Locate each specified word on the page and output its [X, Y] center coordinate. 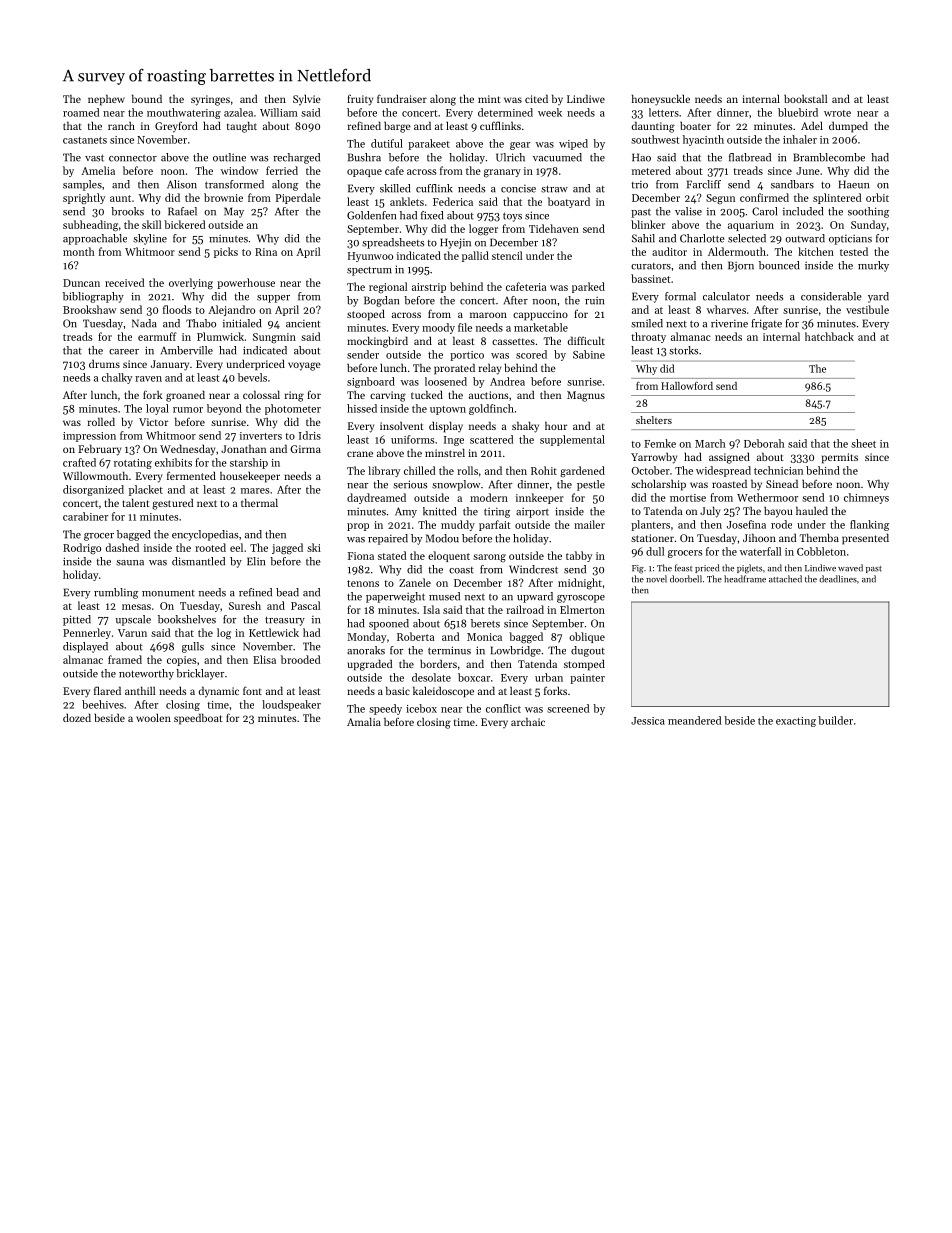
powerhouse [246, 283]
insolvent [402, 425]
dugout [588, 651]
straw [554, 189]
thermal [259, 502]
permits [840, 458]
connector [133, 158]
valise [688, 211]
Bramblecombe [829, 157]
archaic [528, 721]
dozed [77, 717]
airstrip [429, 288]
